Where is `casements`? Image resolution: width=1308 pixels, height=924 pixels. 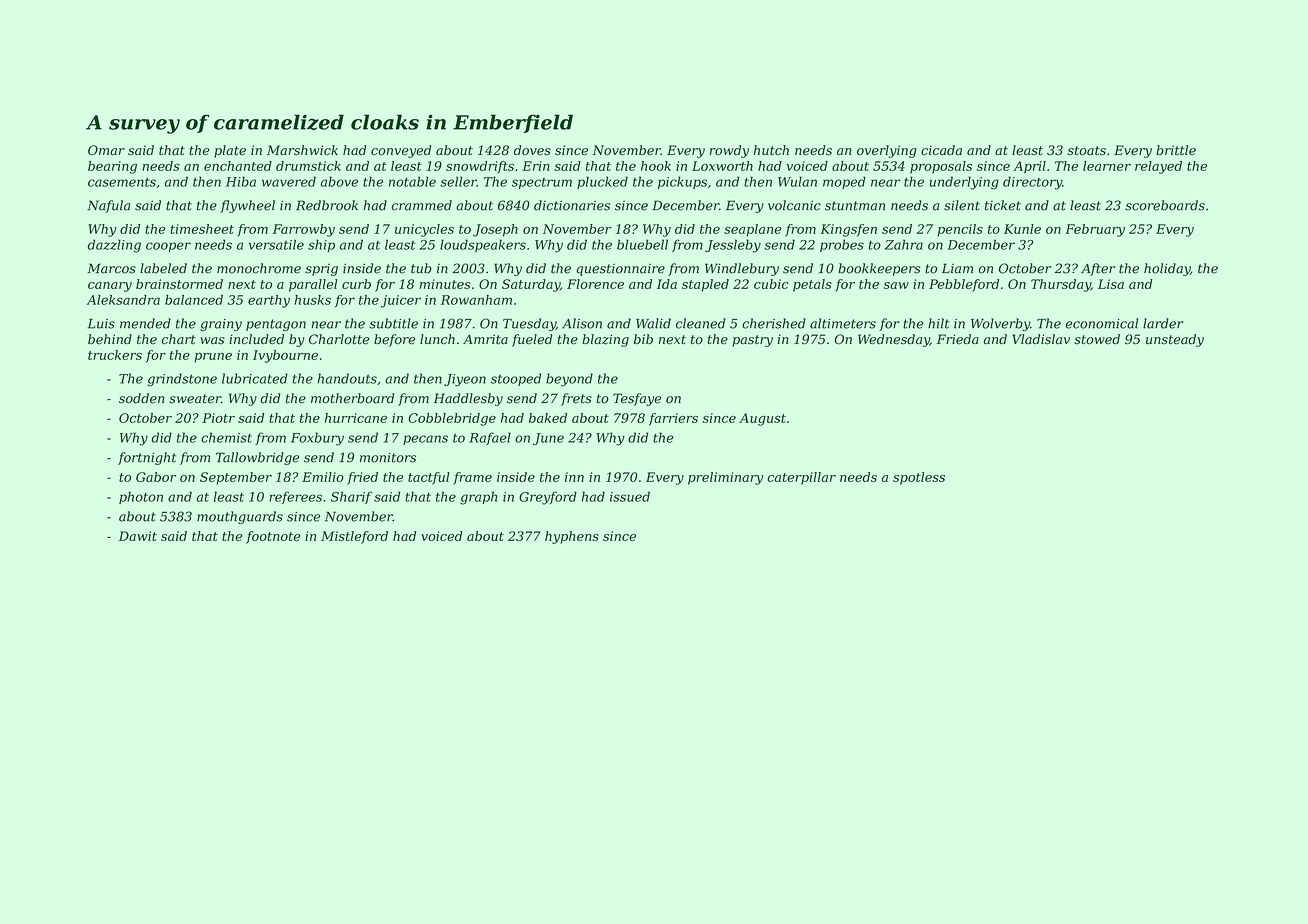
casements is located at coordinates (122, 182).
